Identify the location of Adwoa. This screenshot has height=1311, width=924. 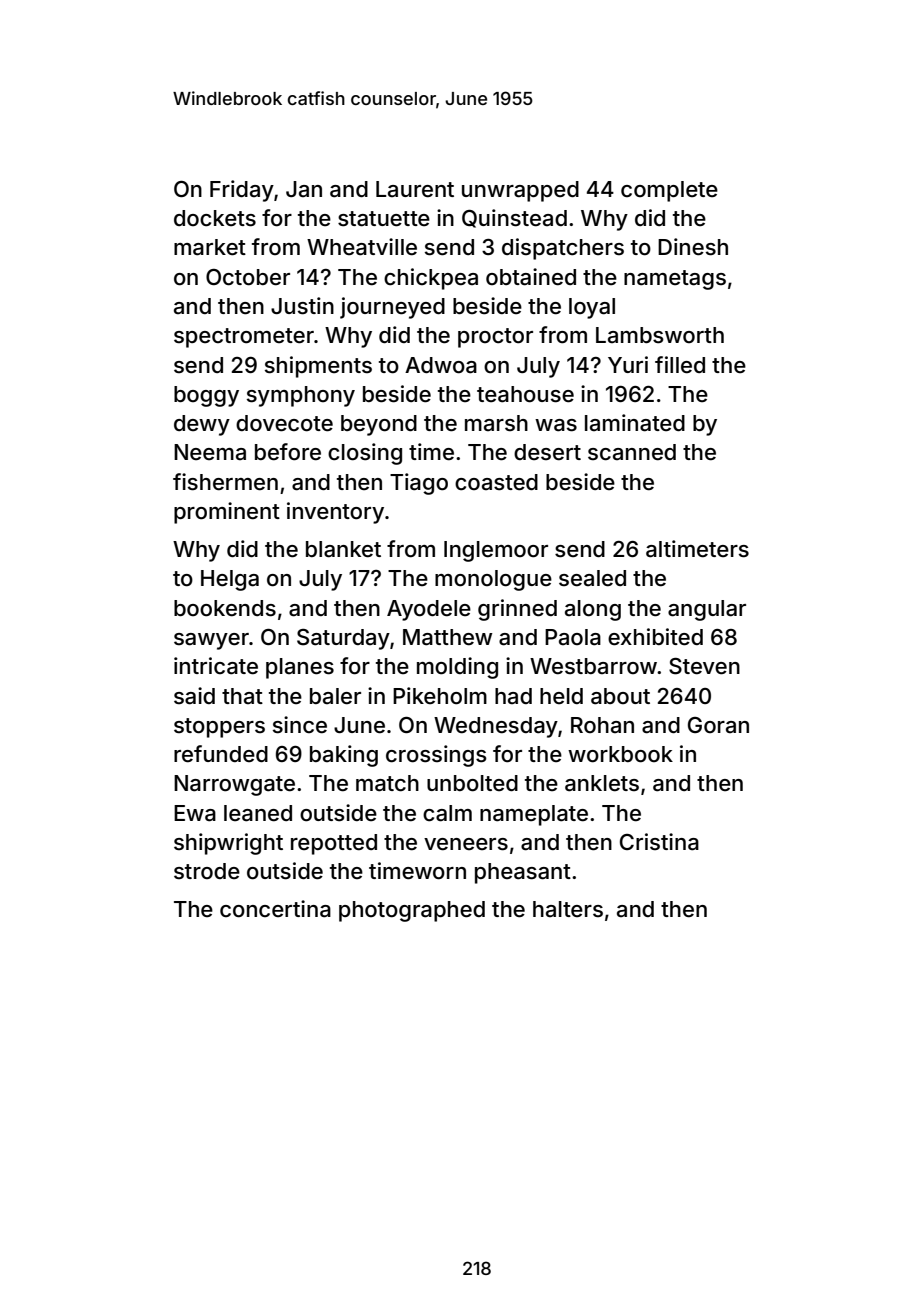
(441, 365).
